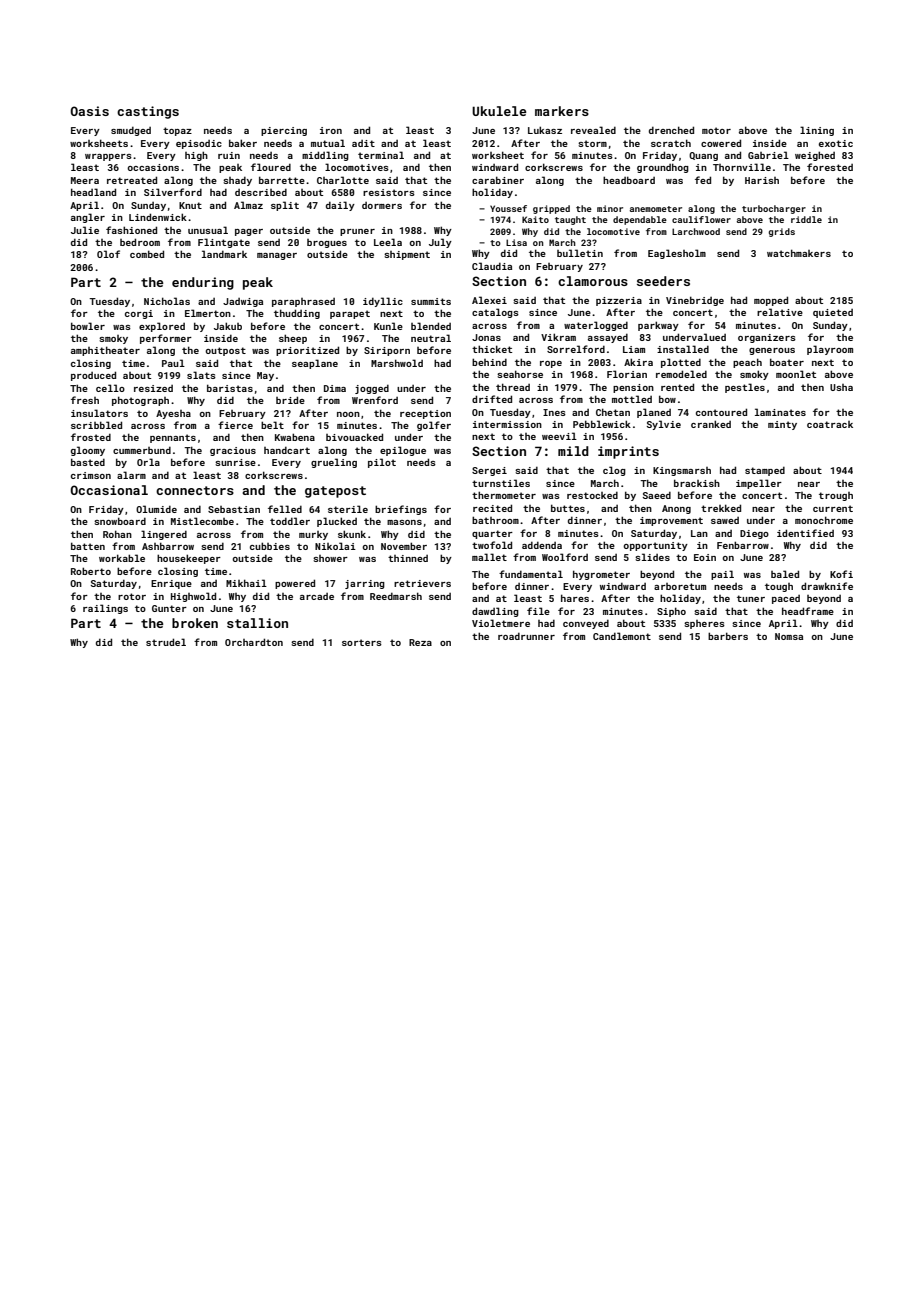 Image resolution: width=924 pixels, height=1308 pixels. What do you see at coordinates (105, 609) in the screenshot?
I see `railings` at bounding box center [105, 609].
